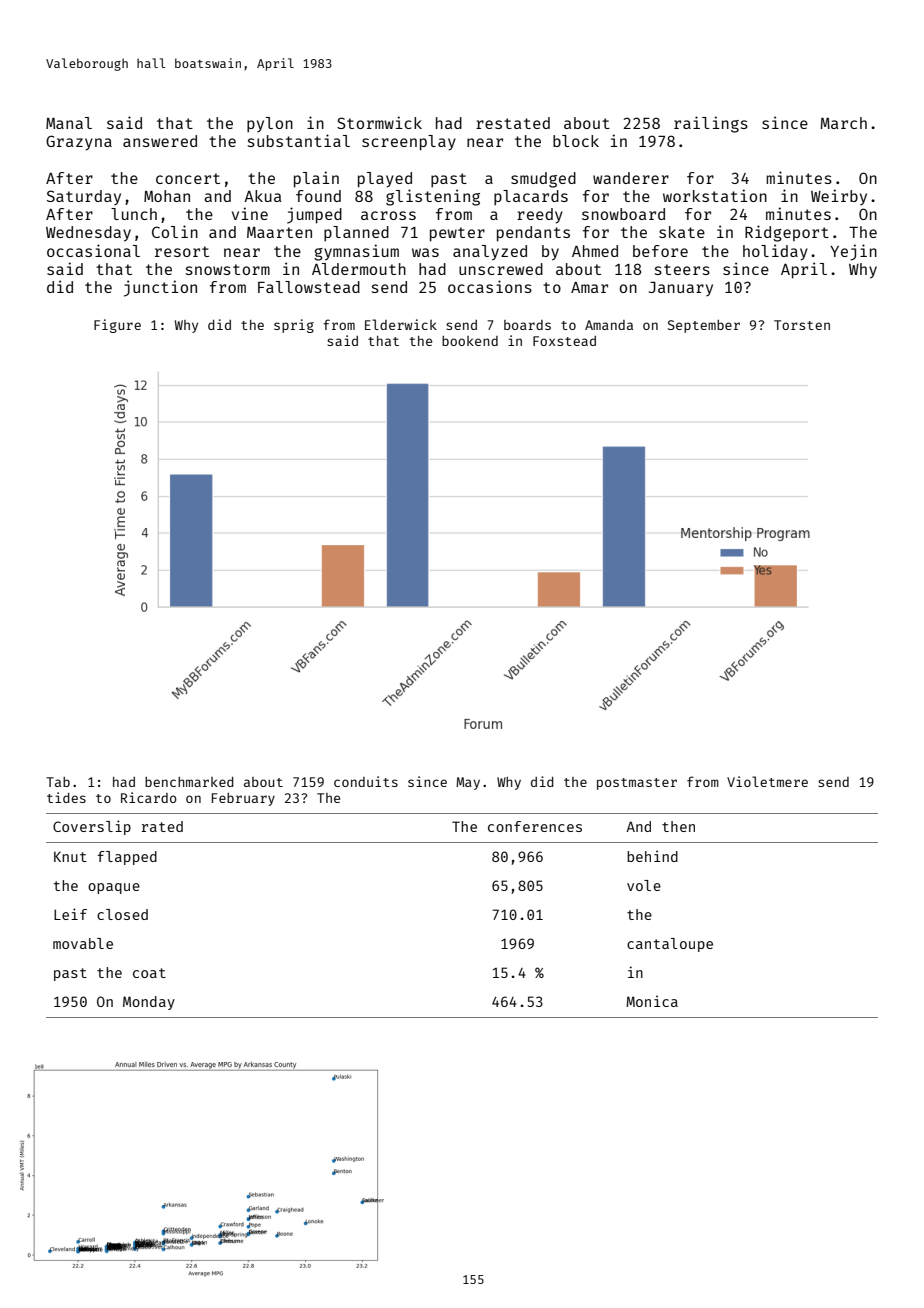 The height and width of the document is (1308, 924). Describe the element at coordinates (122, 914) in the document. I see `closed` at that location.
